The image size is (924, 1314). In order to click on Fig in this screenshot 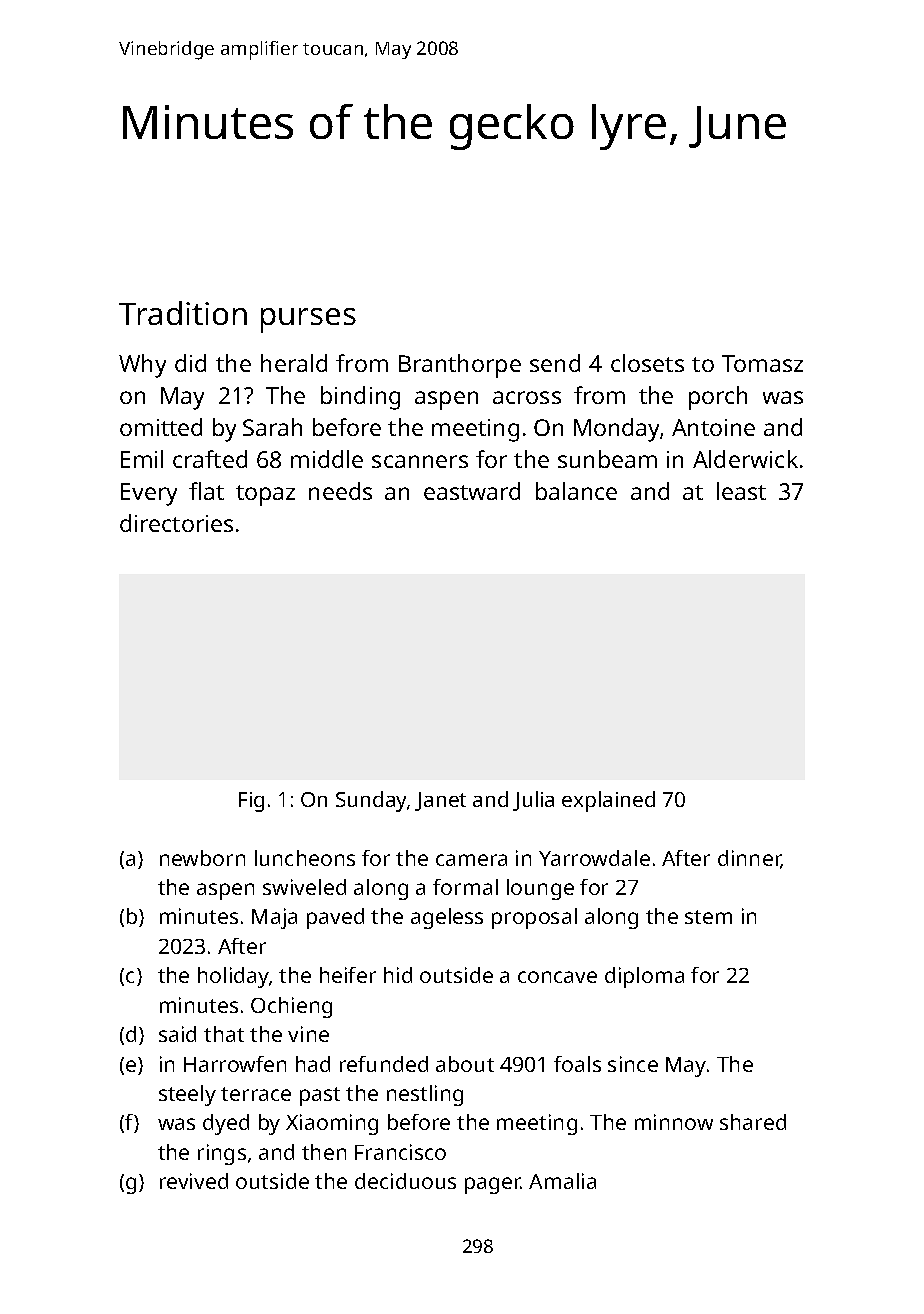, I will do `click(251, 802)`.
